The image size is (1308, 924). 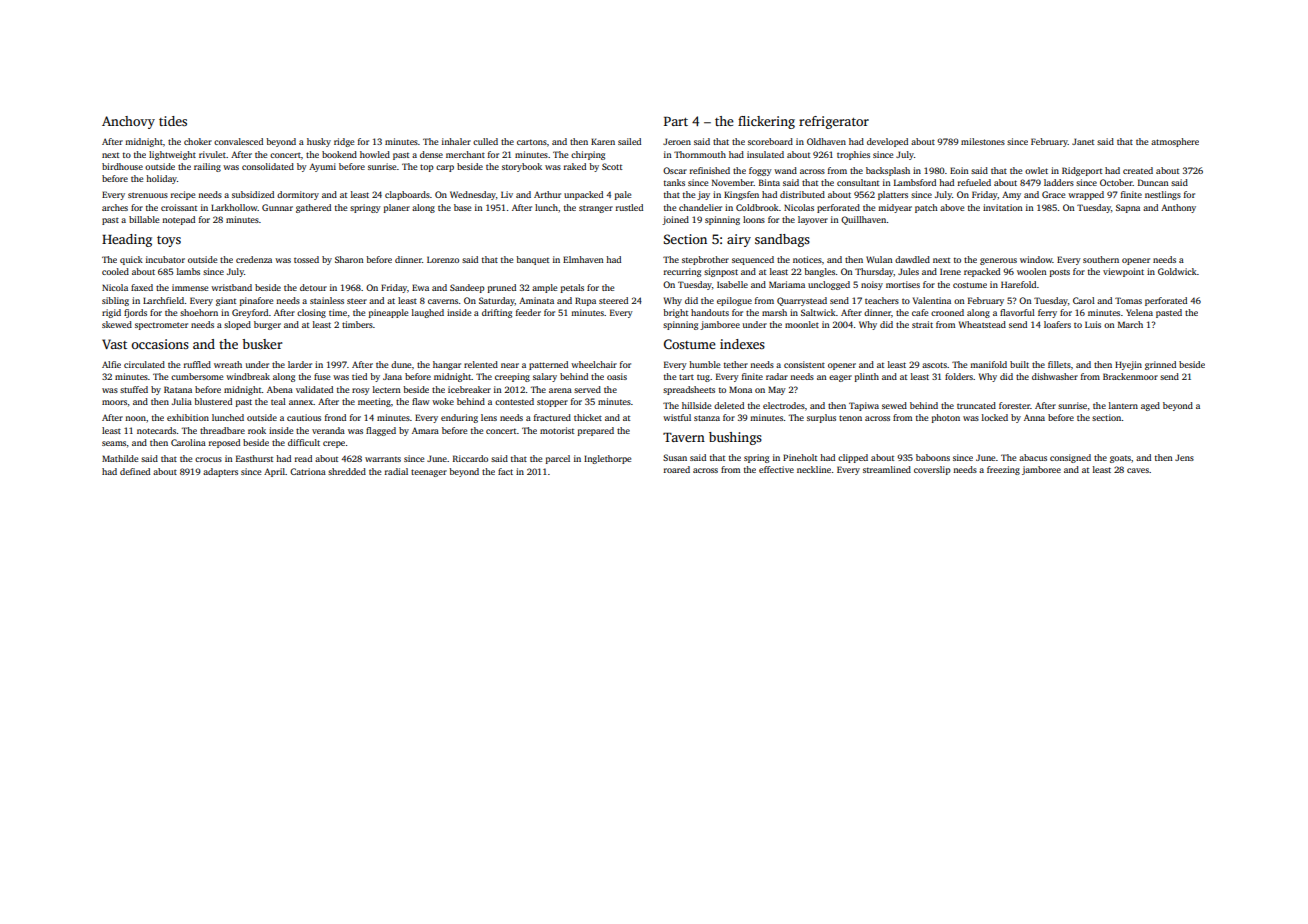 What do you see at coordinates (131, 260) in the screenshot?
I see `quick` at bounding box center [131, 260].
